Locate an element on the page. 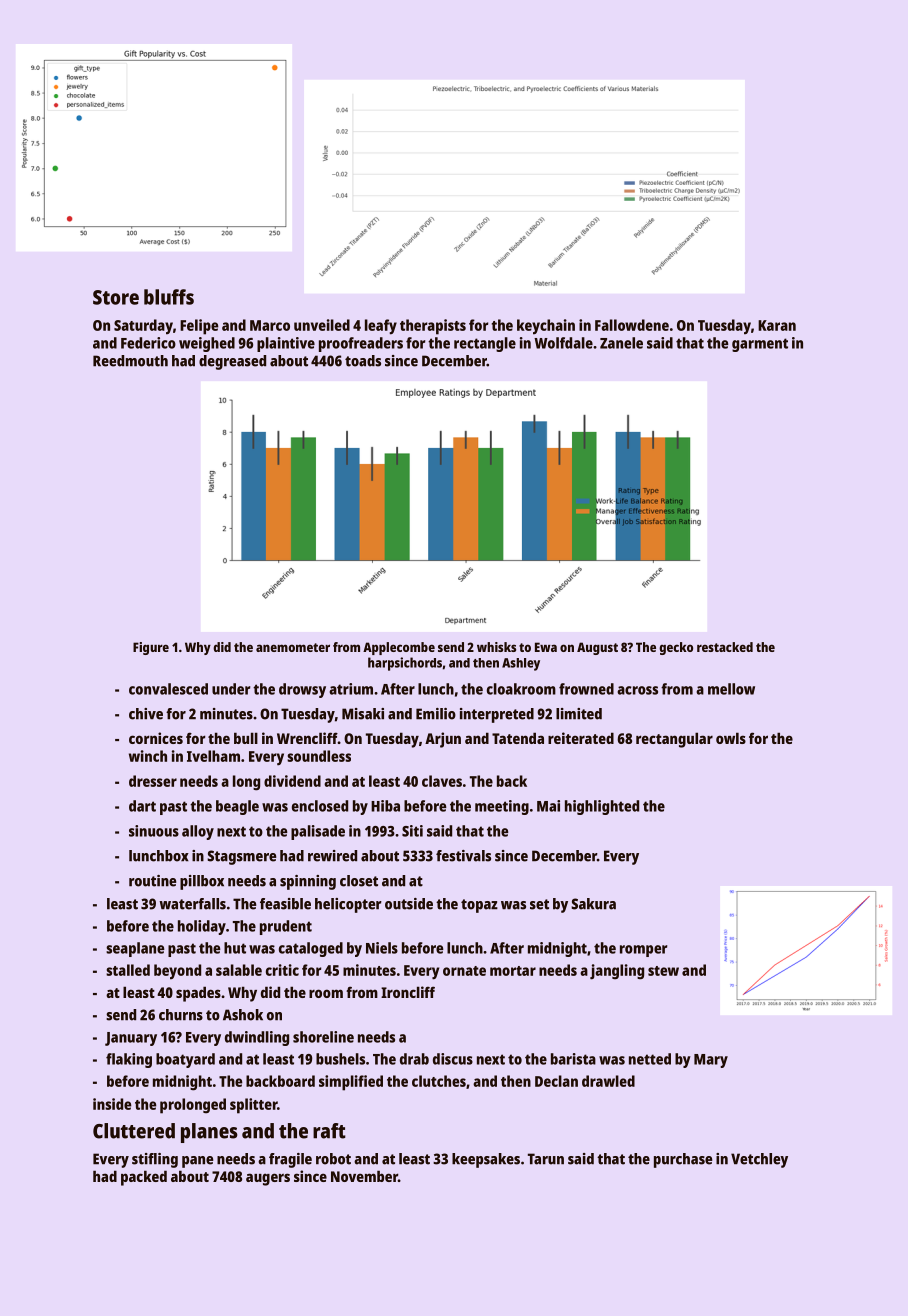 Image resolution: width=908 pixels, height=1316 pixels. keychain is located at coordinates (546, 327).
